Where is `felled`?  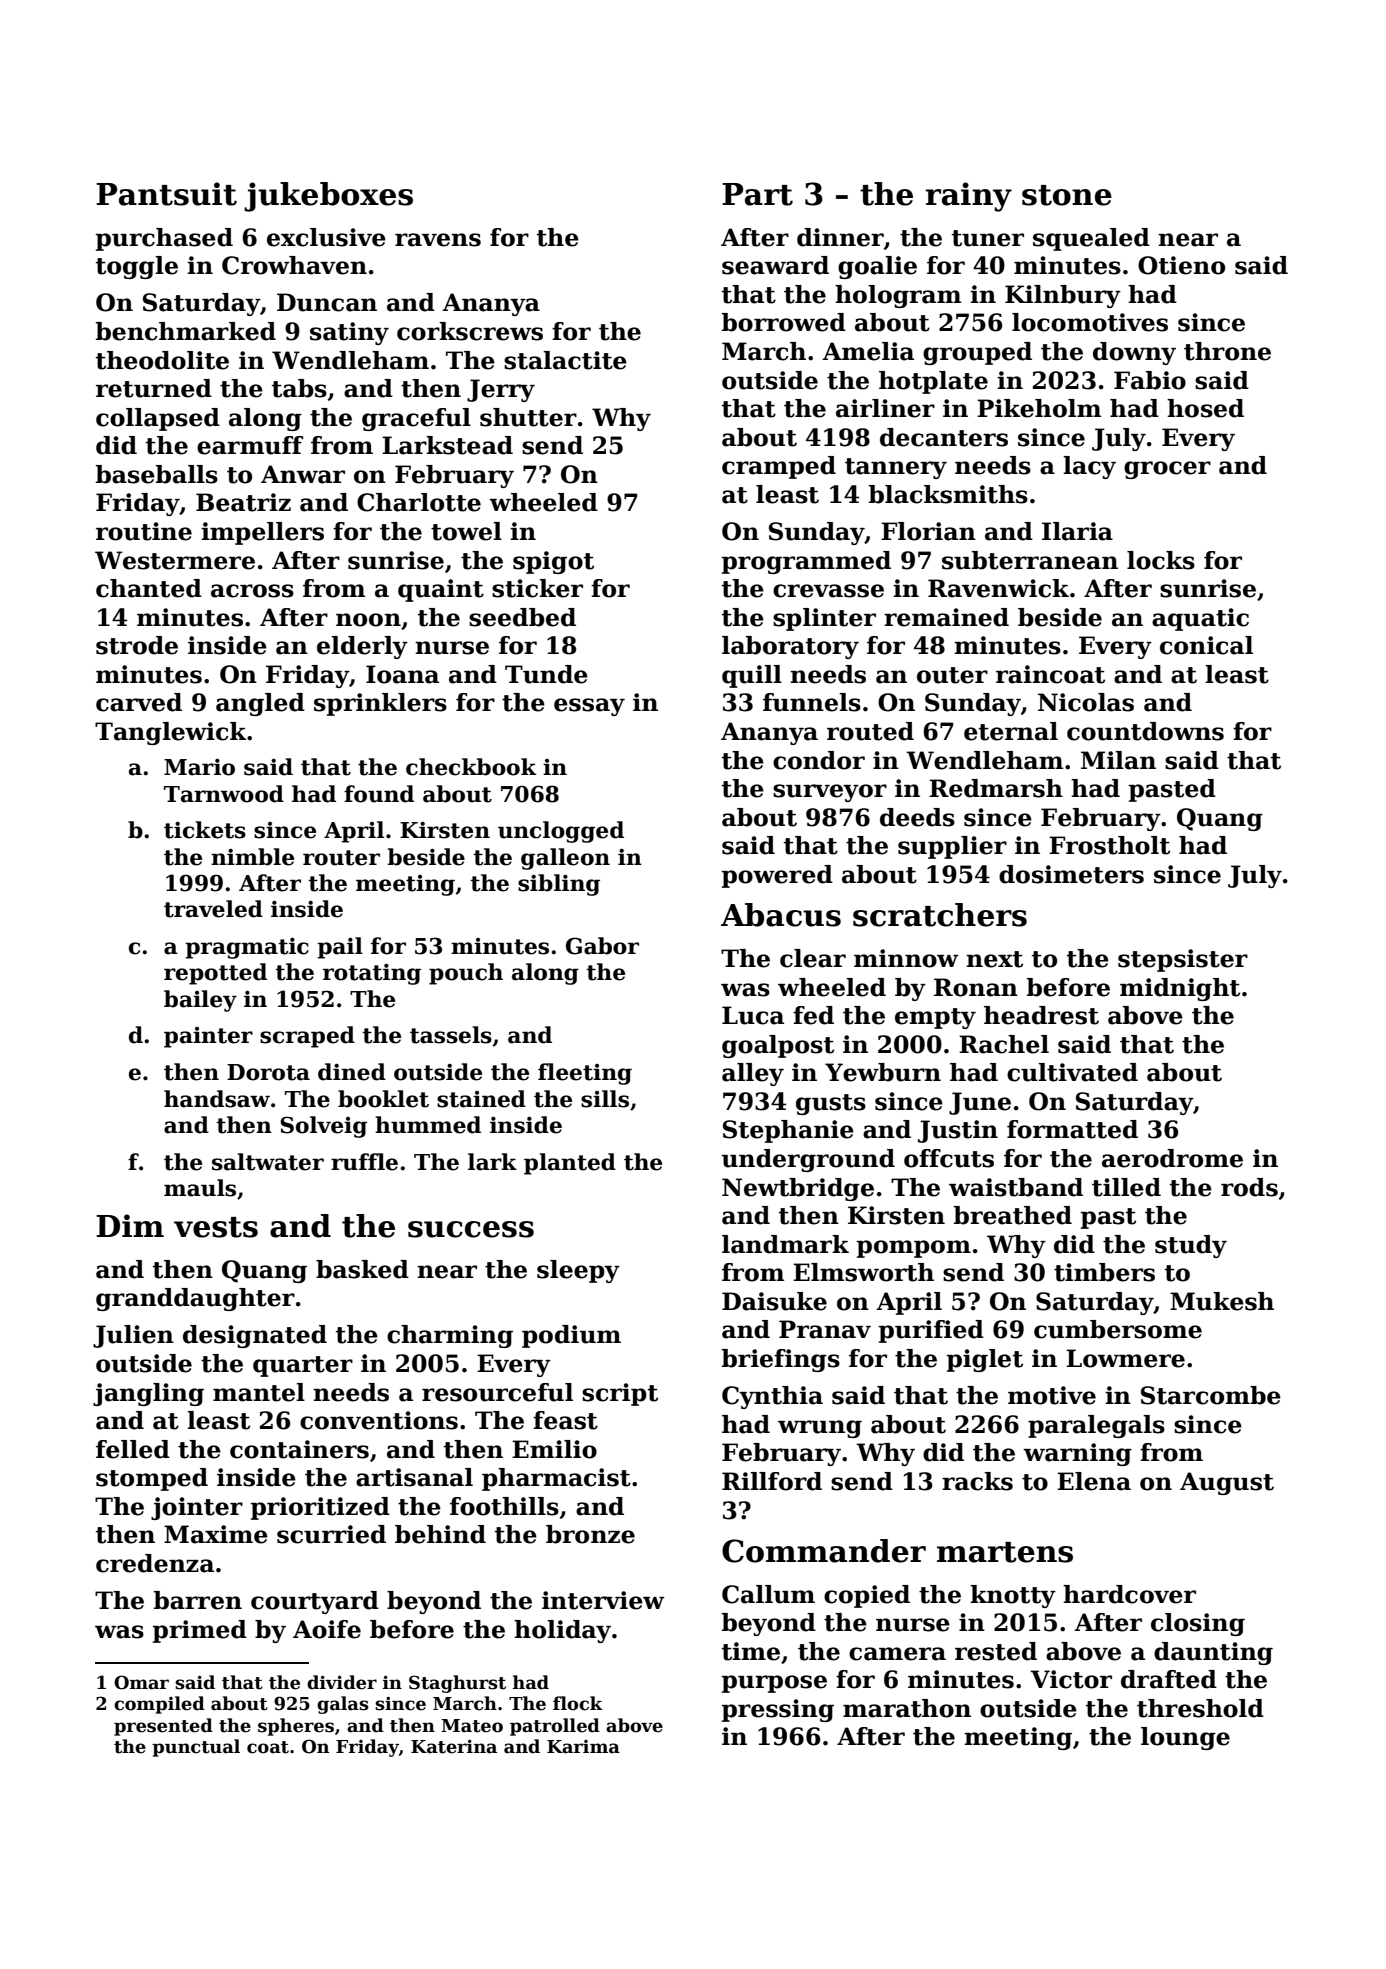 felled is located at coordinates (133, 1449).
